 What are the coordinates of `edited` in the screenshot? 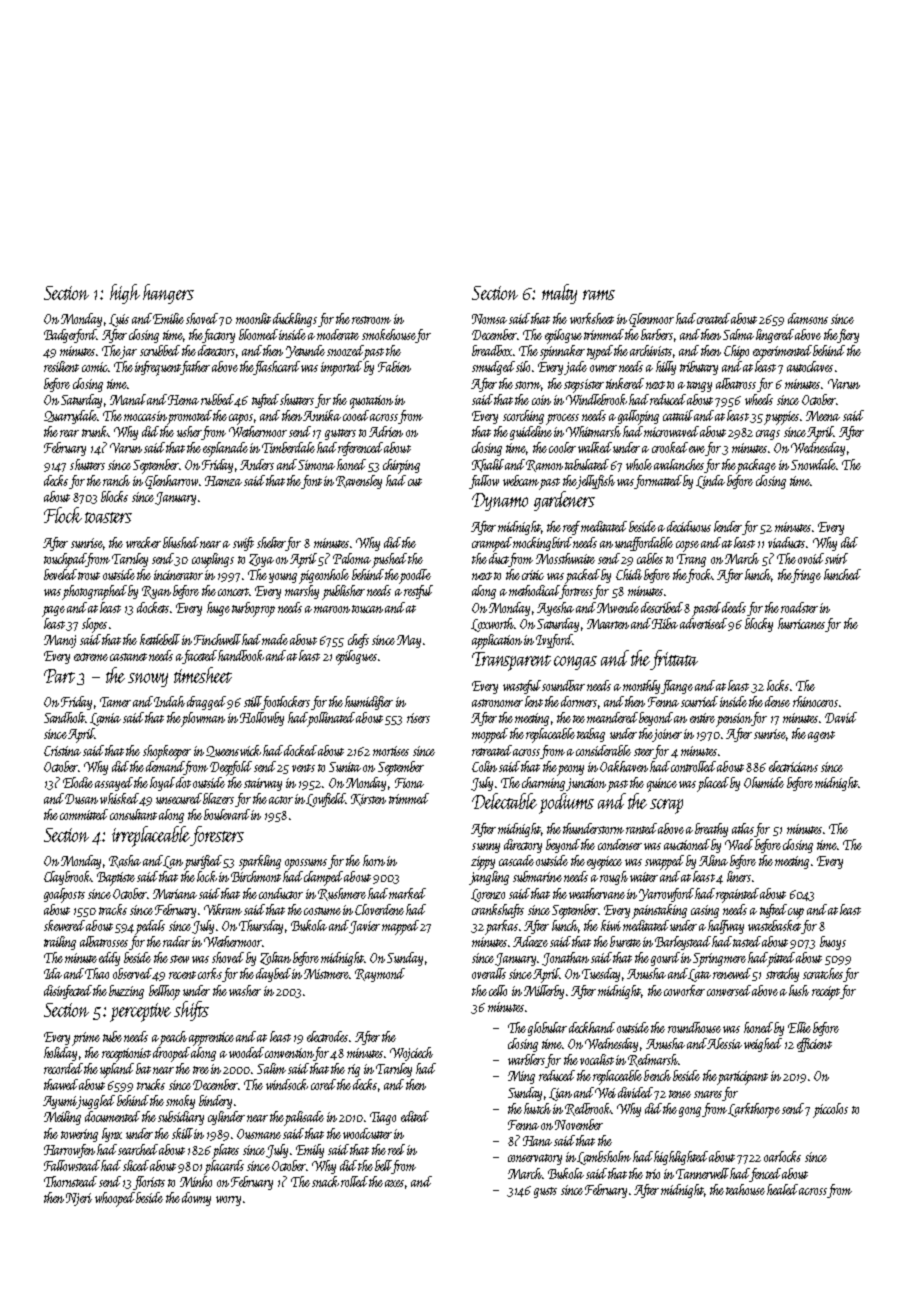 It's located at (415, 1116).
